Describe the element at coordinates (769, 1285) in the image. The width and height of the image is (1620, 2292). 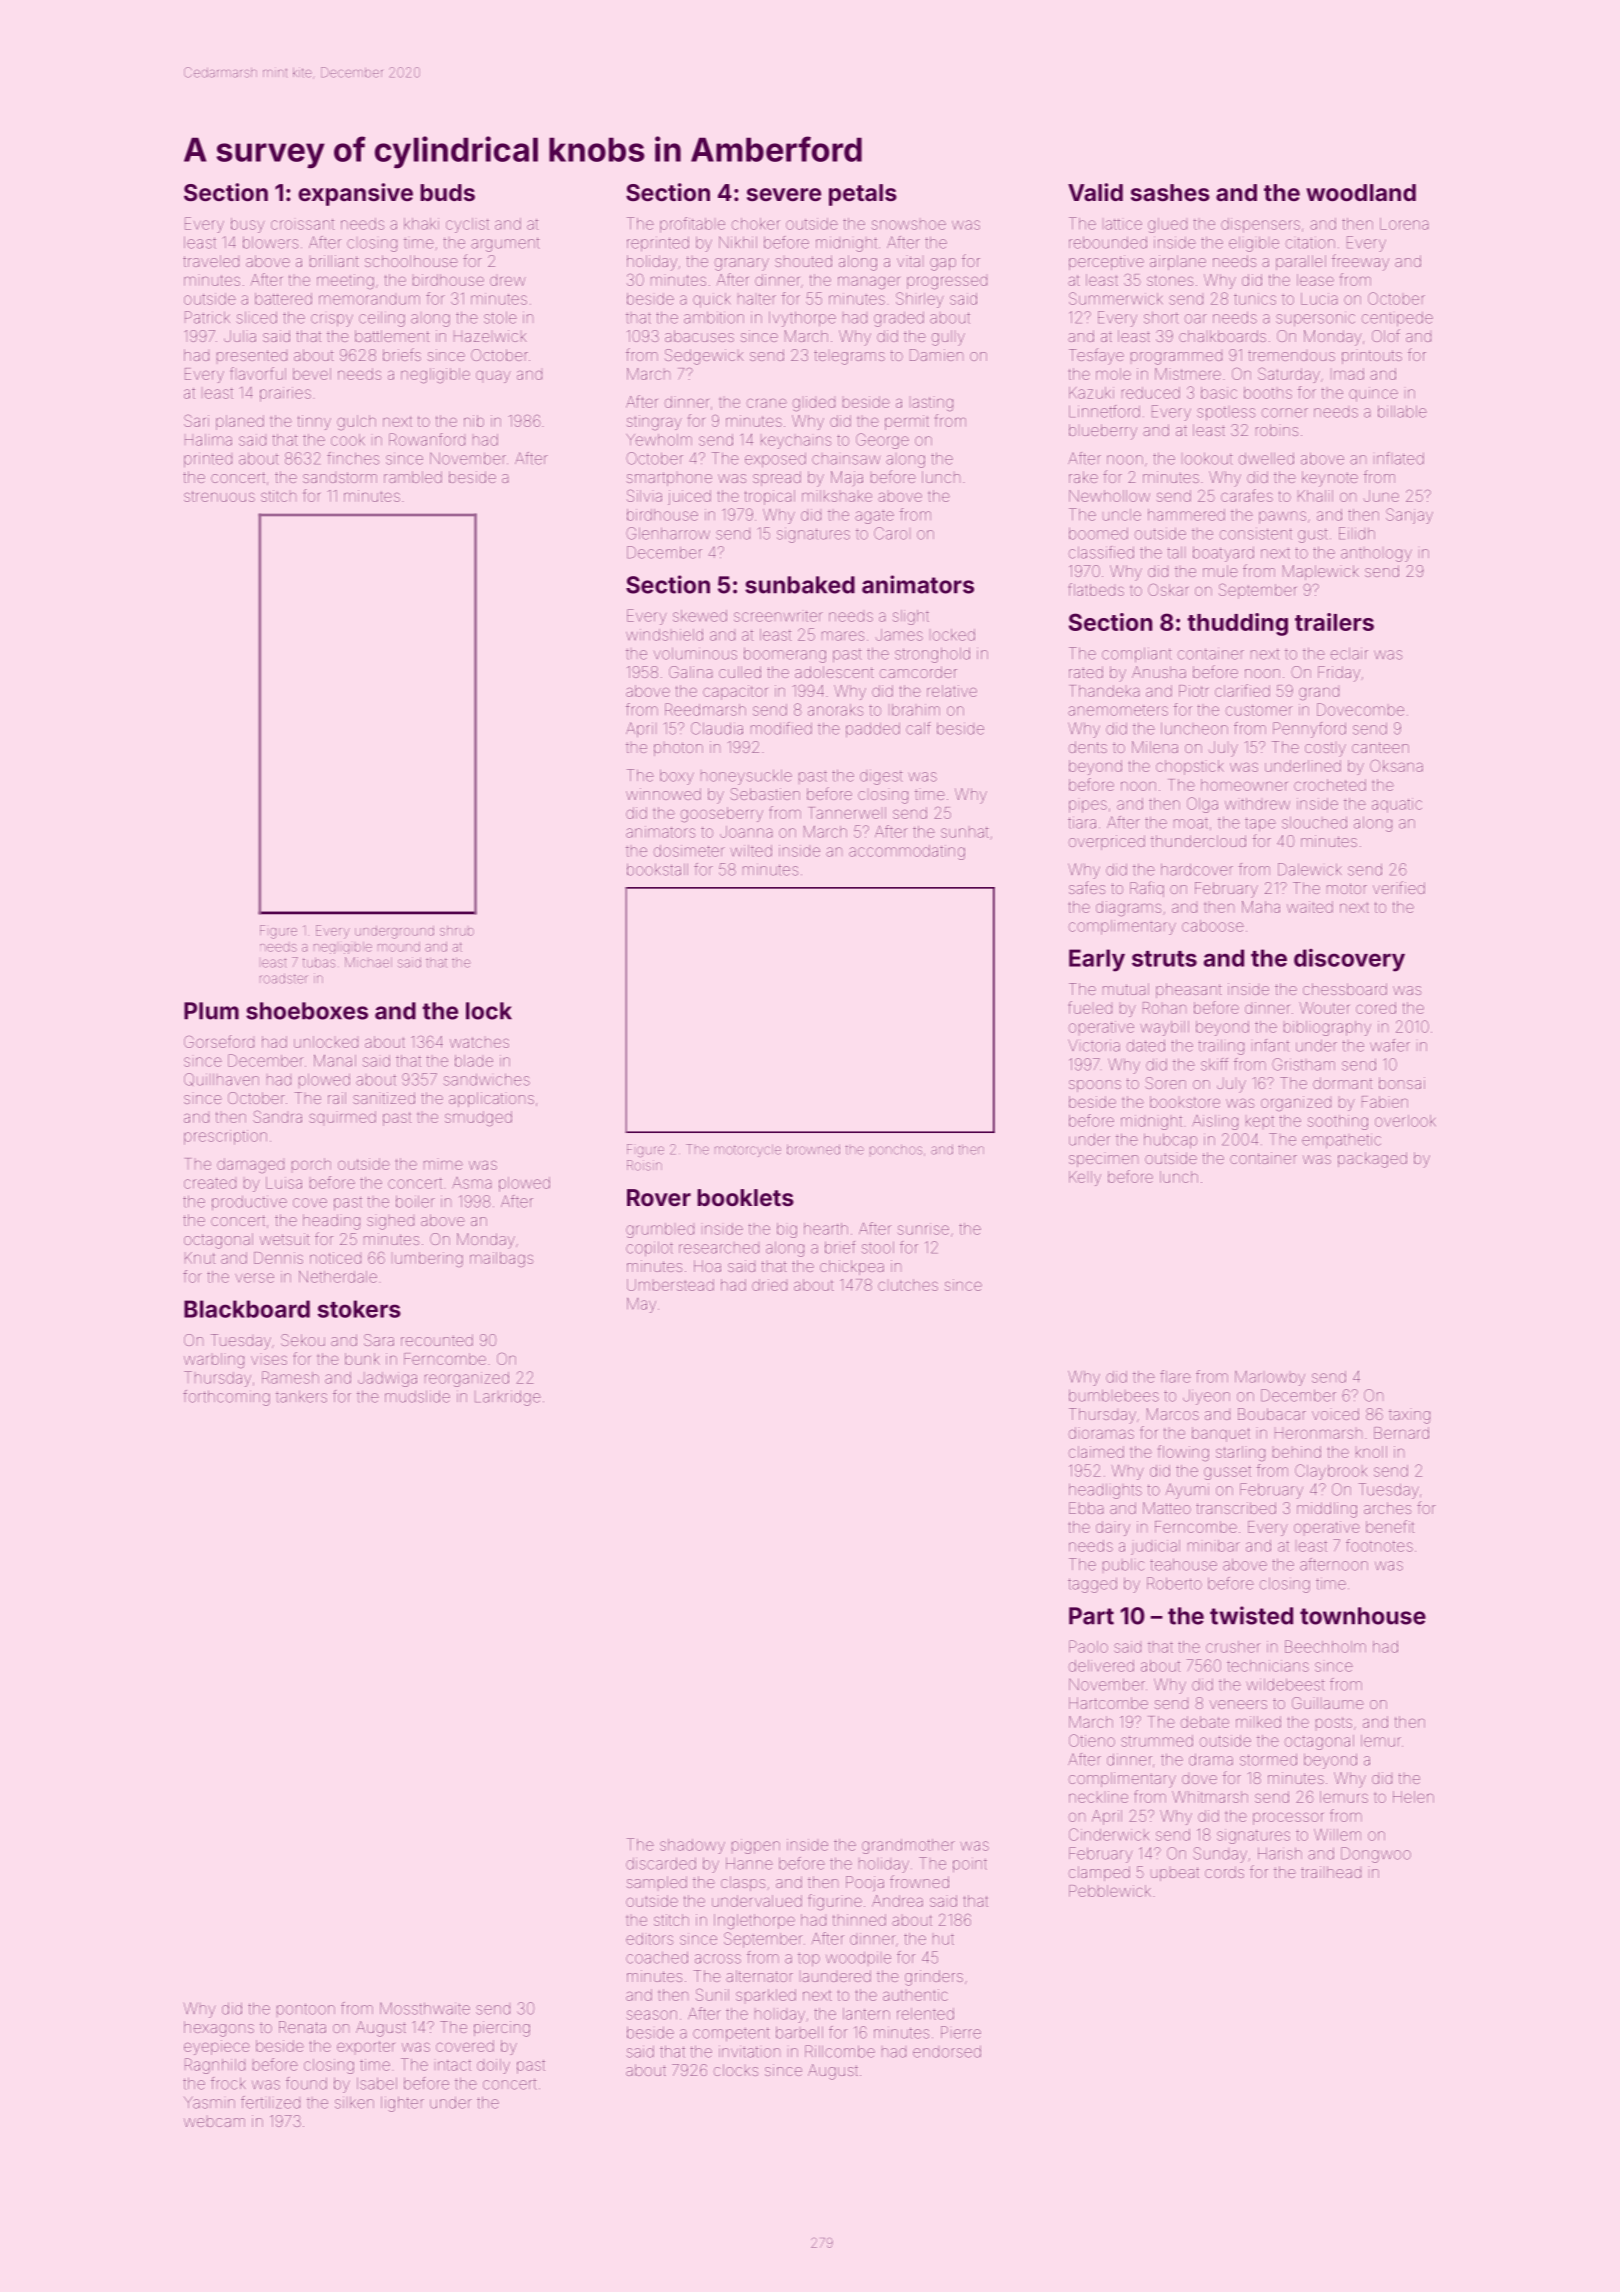
I see `dried` at that location.
